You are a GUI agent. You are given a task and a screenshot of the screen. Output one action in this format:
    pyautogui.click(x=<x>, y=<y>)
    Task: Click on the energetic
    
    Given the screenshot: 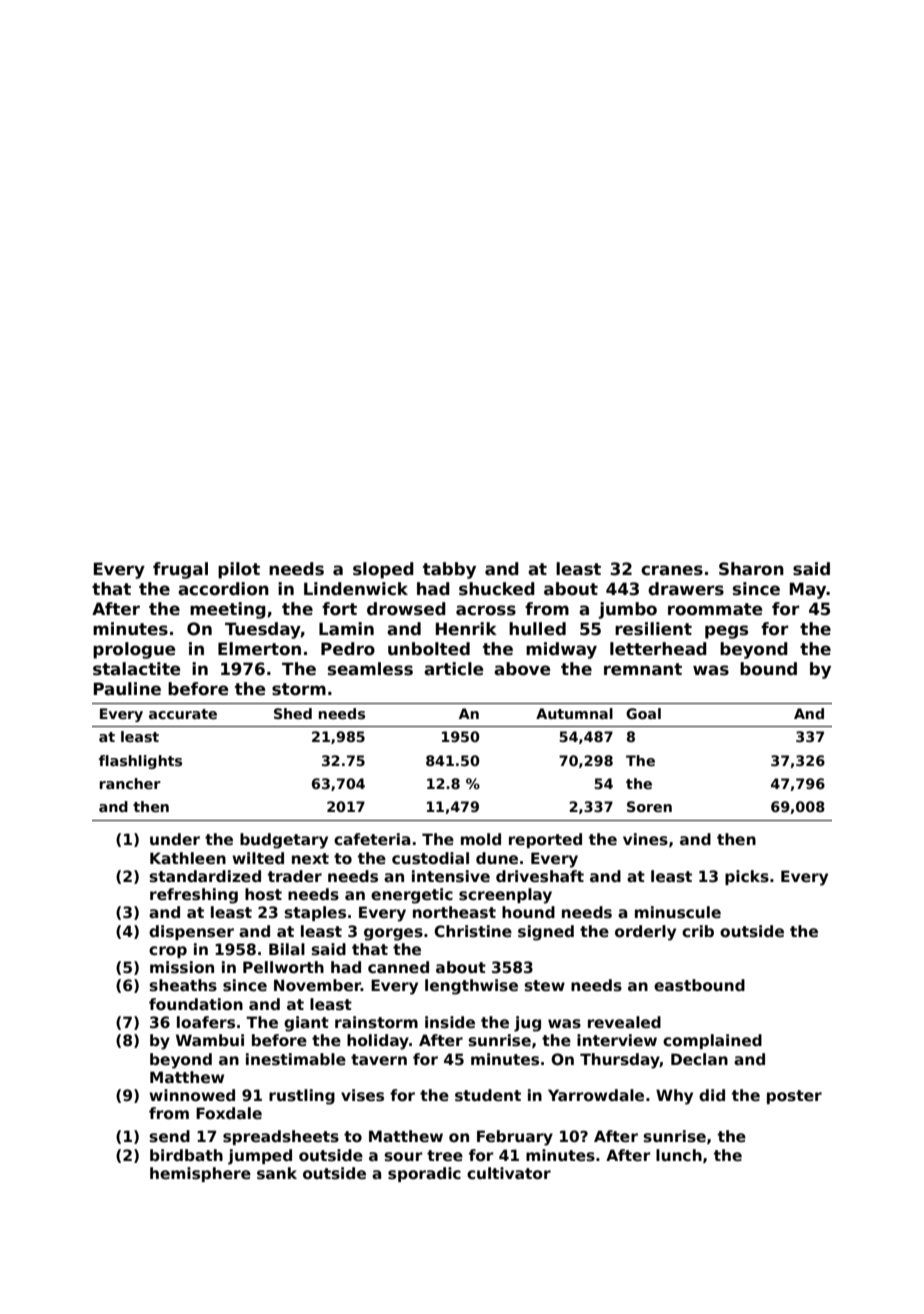 What is the action you would take?
    pyautogui.click(x=412, y=896)
